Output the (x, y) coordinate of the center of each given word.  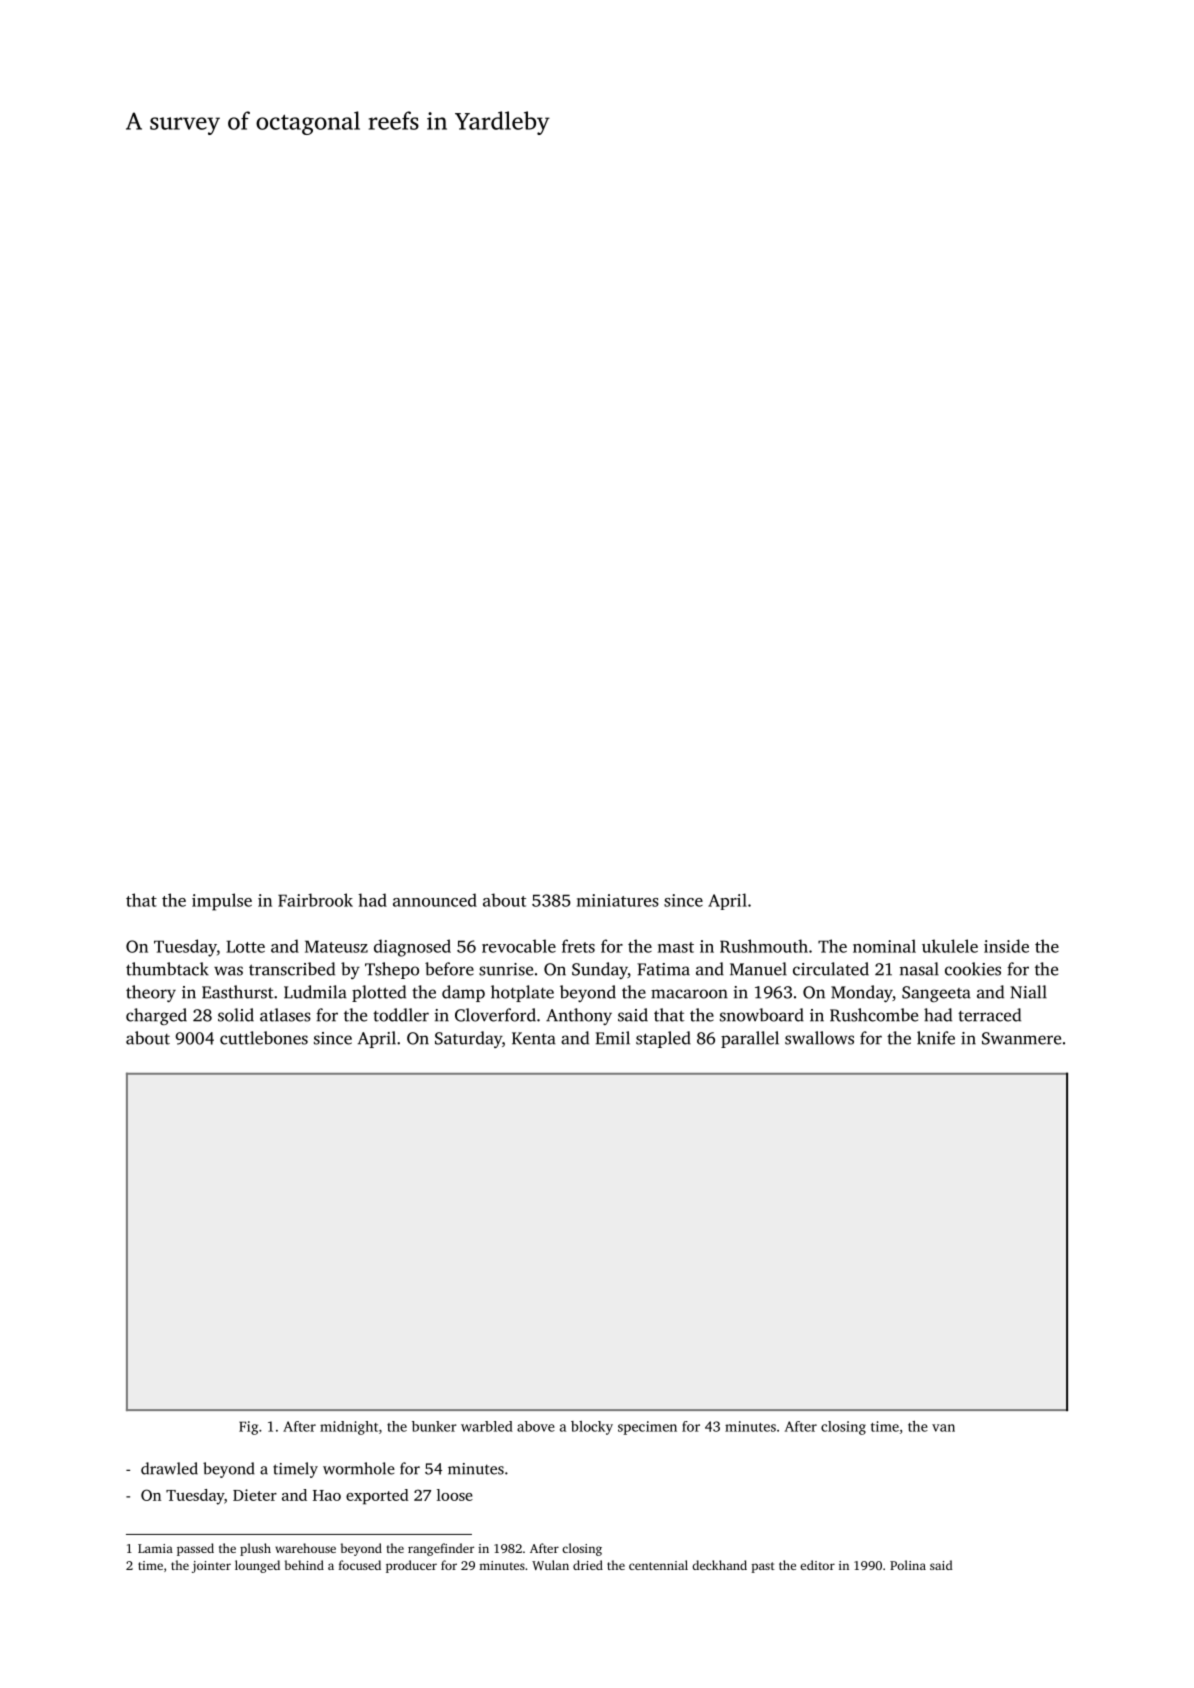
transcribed (292, 969)
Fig (248, 1428)
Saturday (468, 1039)
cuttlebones (264, 1038)
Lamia (155, 1548)
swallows (819, 1038)
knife (936, 1038)
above (536, 1426)
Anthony (579, 1016)
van (943, 1428)
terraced (989, 1015)
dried (588, 1565)
